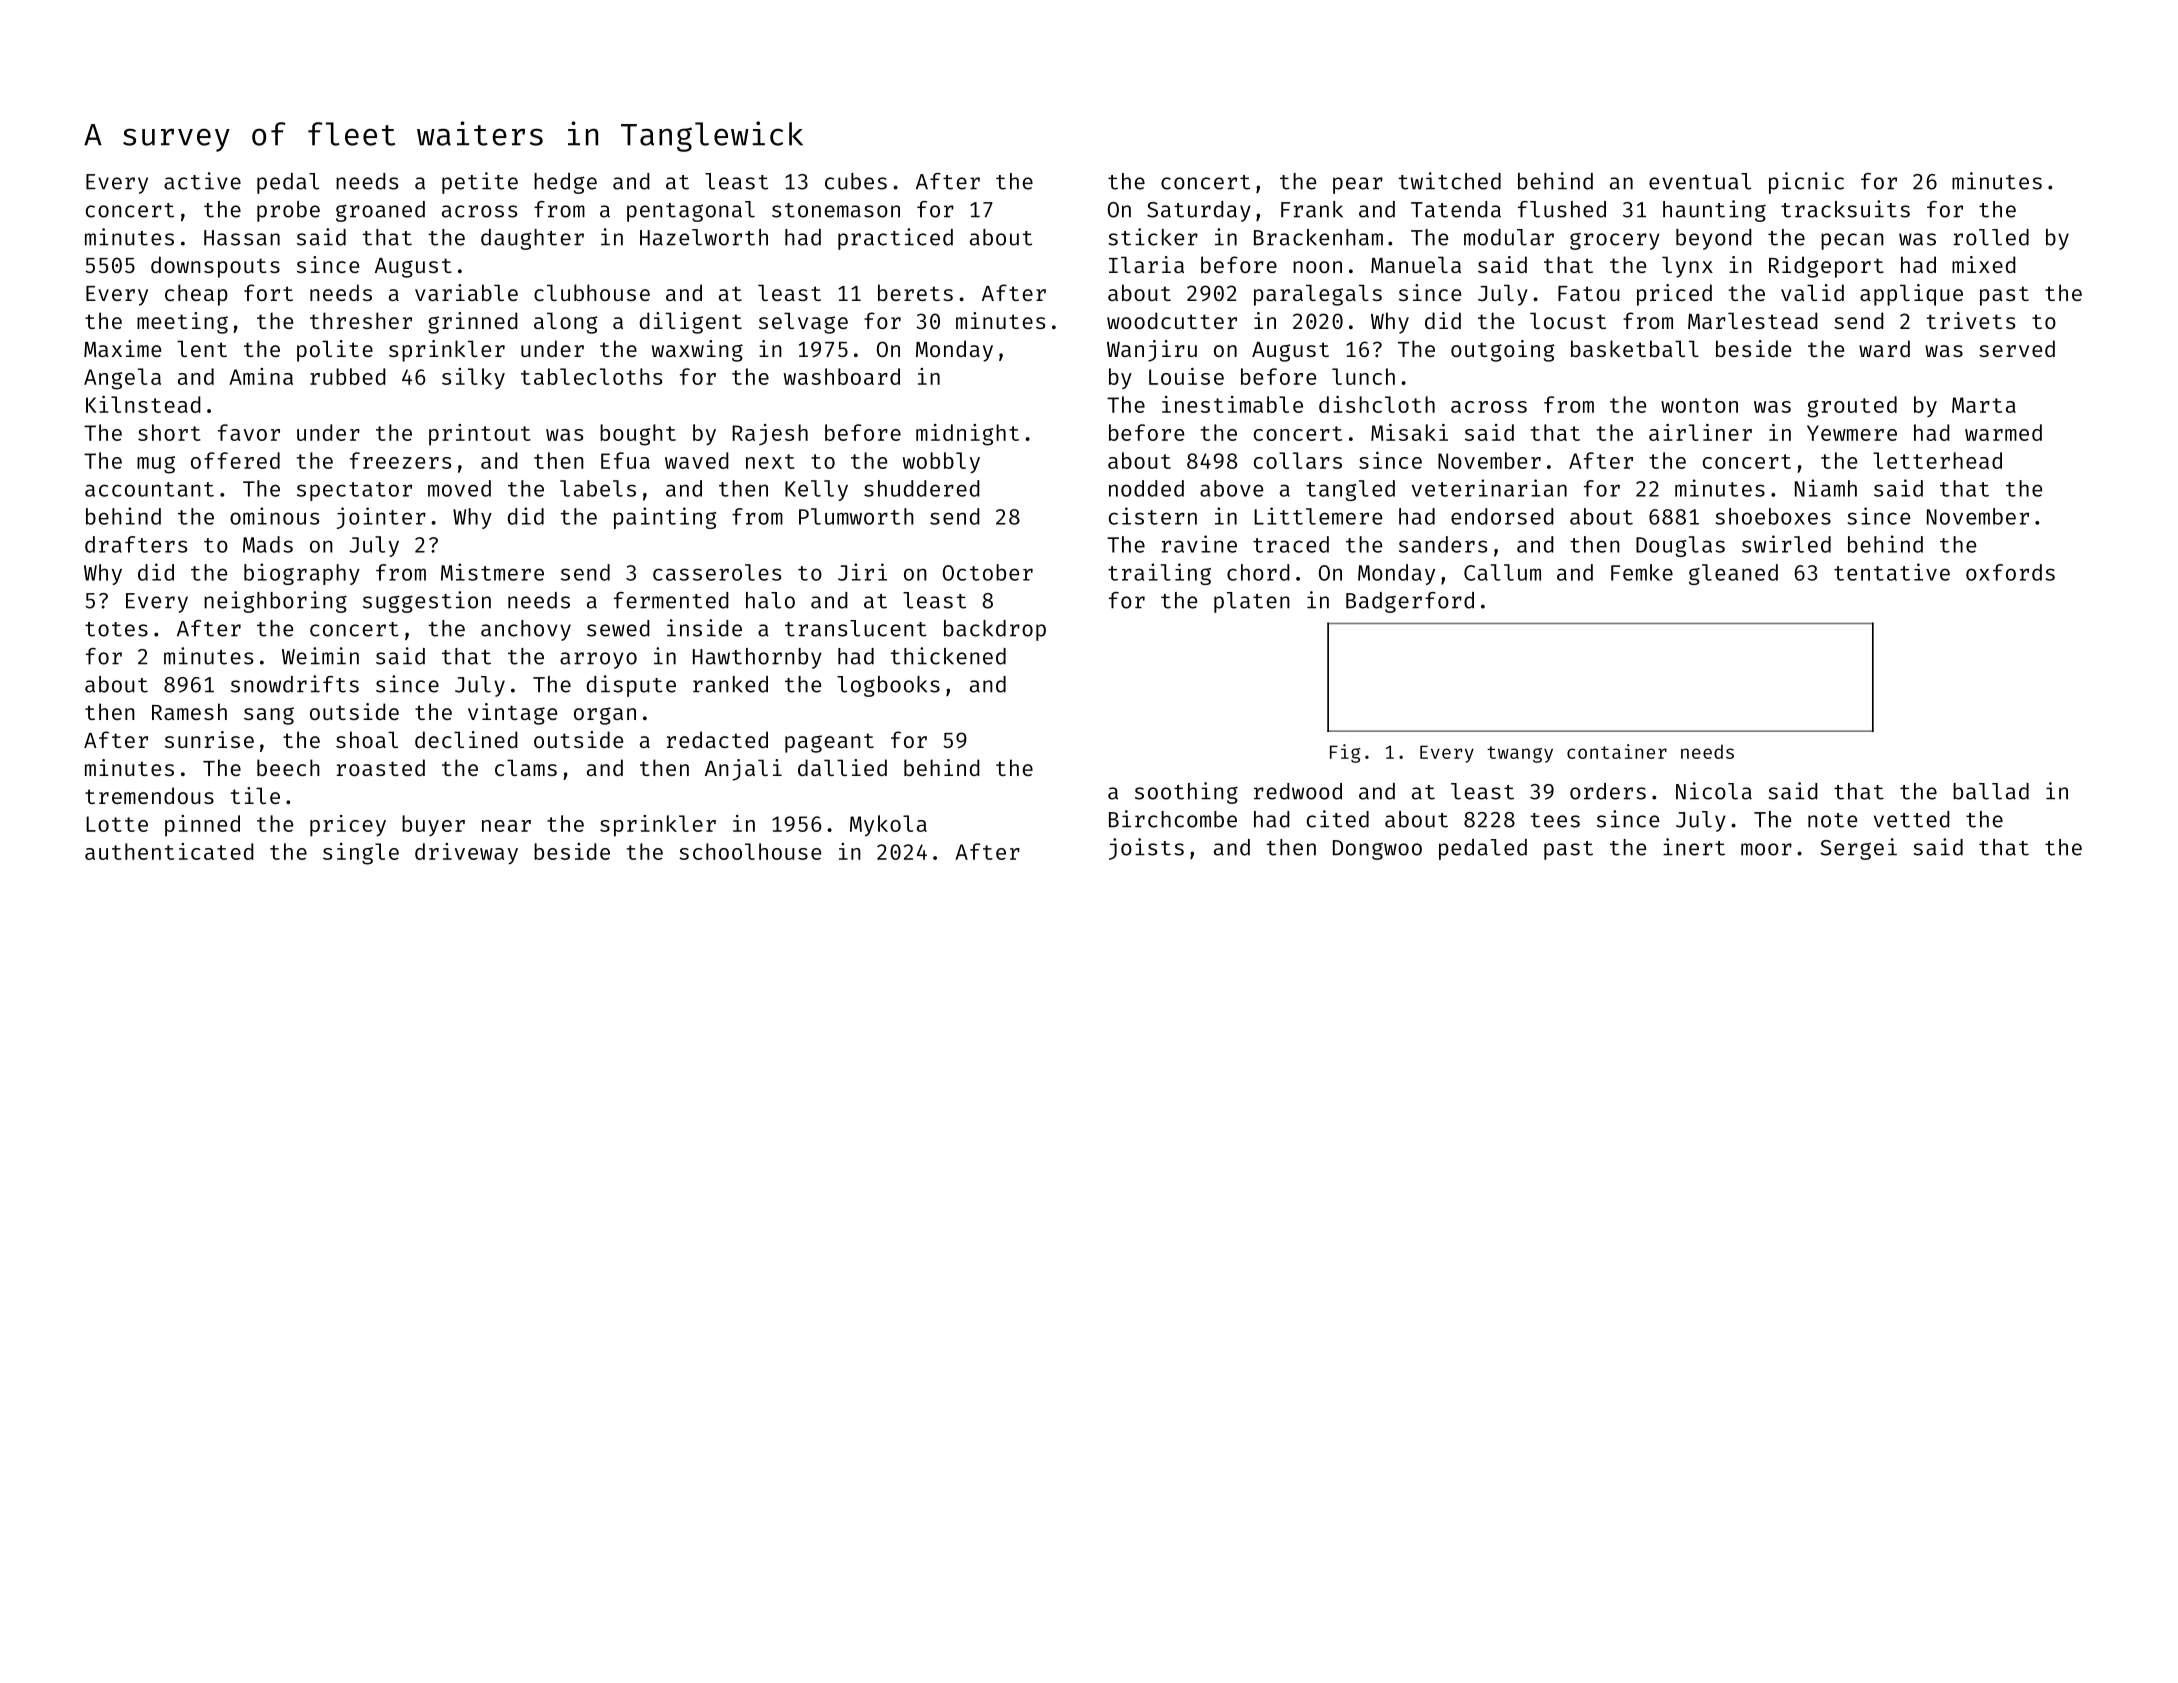  Describe the element at coordinates (1786, 544) in the screenshot. I see `swirled` at that location.
